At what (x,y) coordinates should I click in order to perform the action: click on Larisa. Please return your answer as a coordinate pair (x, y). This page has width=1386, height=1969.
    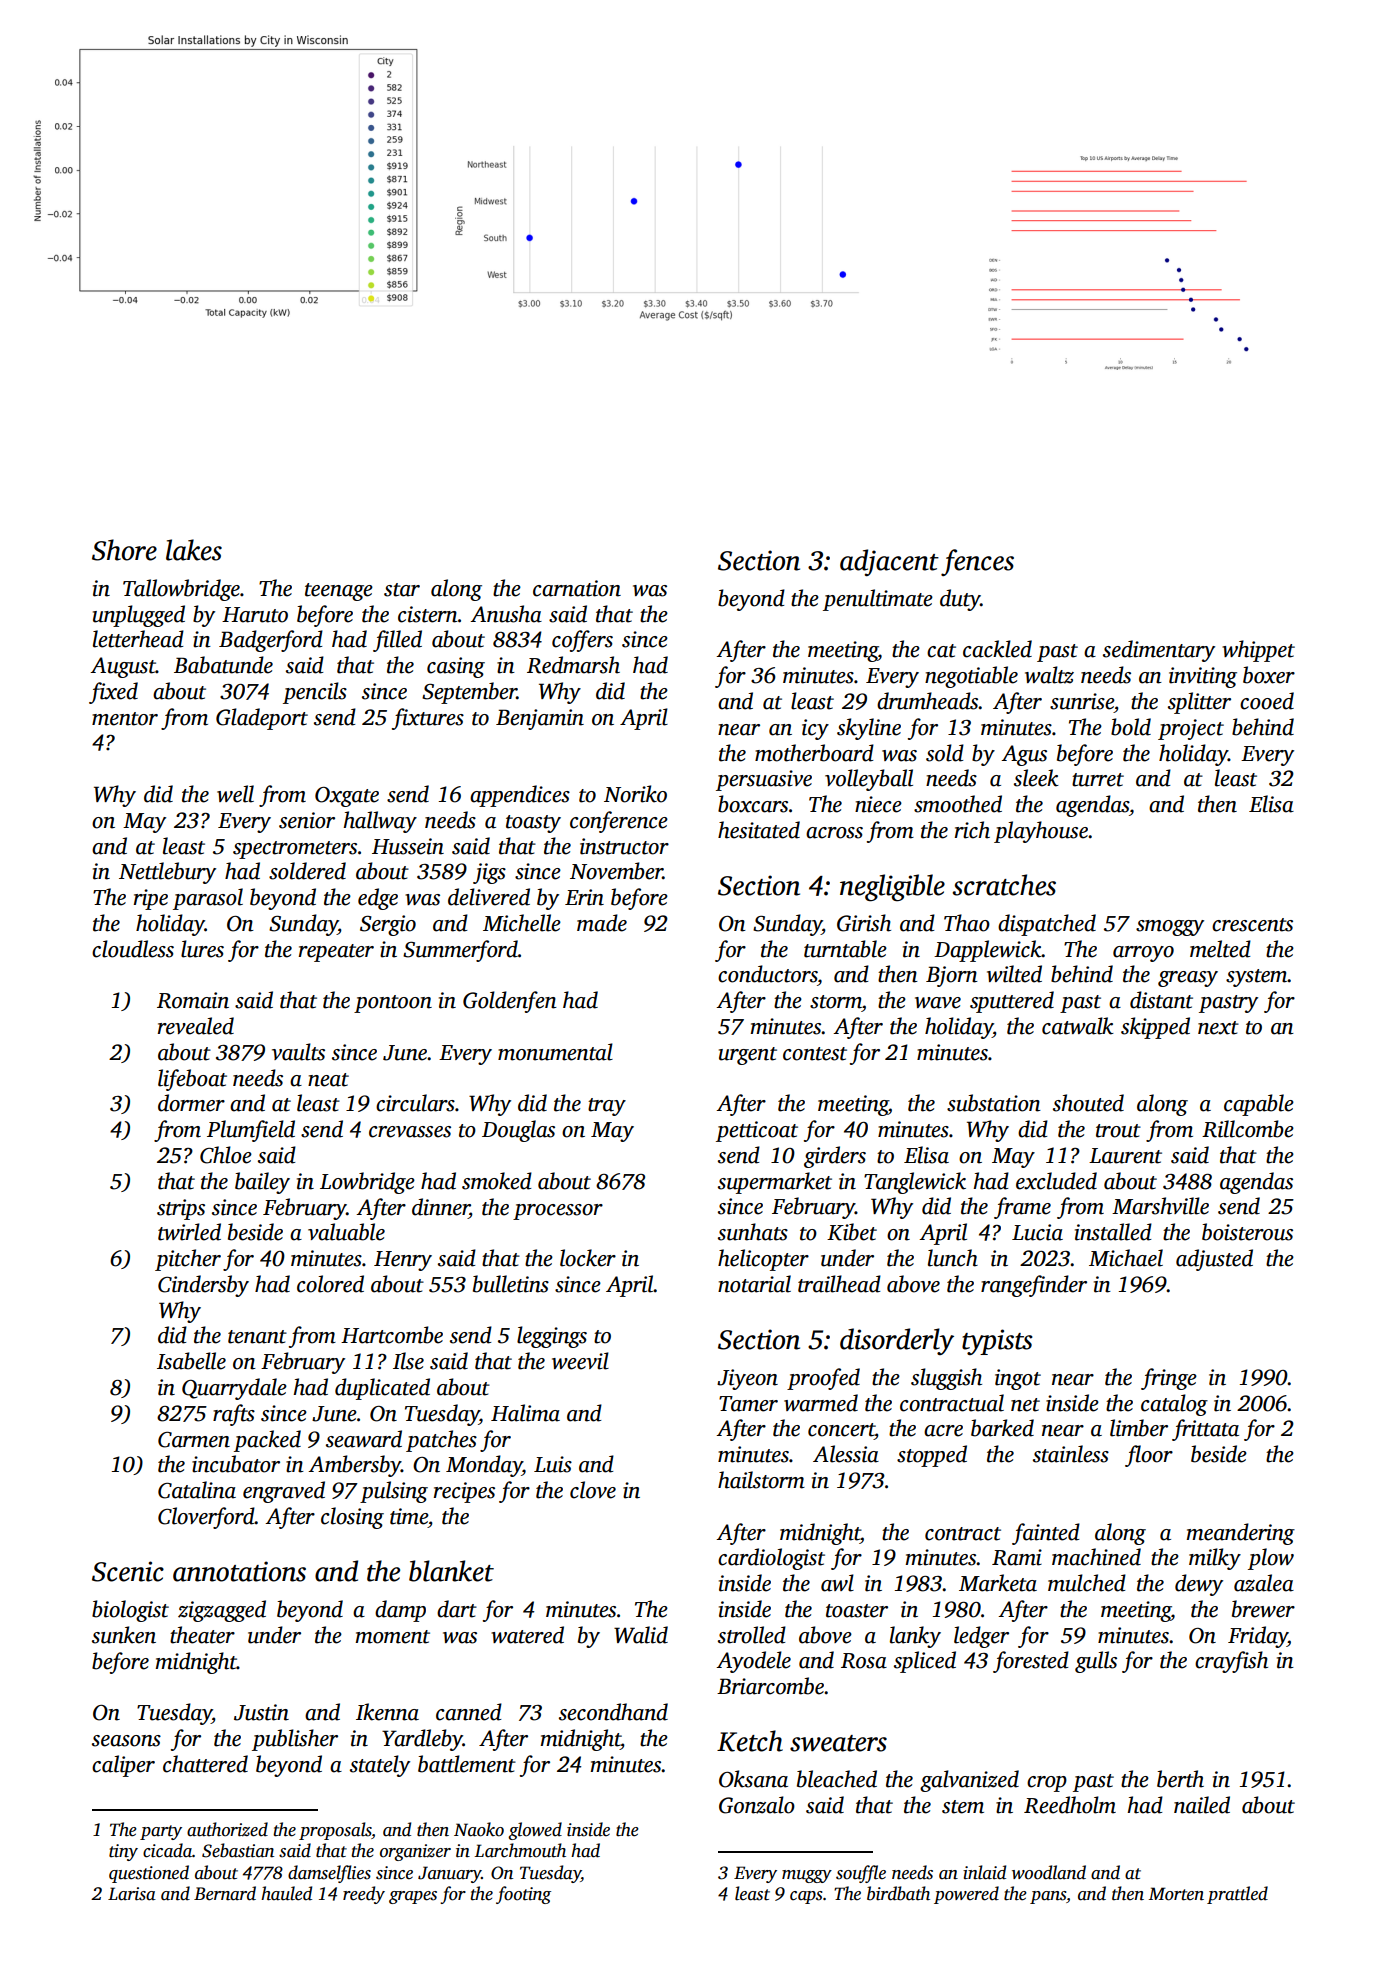
    Looking at the image, I should click on (132, 1894).
